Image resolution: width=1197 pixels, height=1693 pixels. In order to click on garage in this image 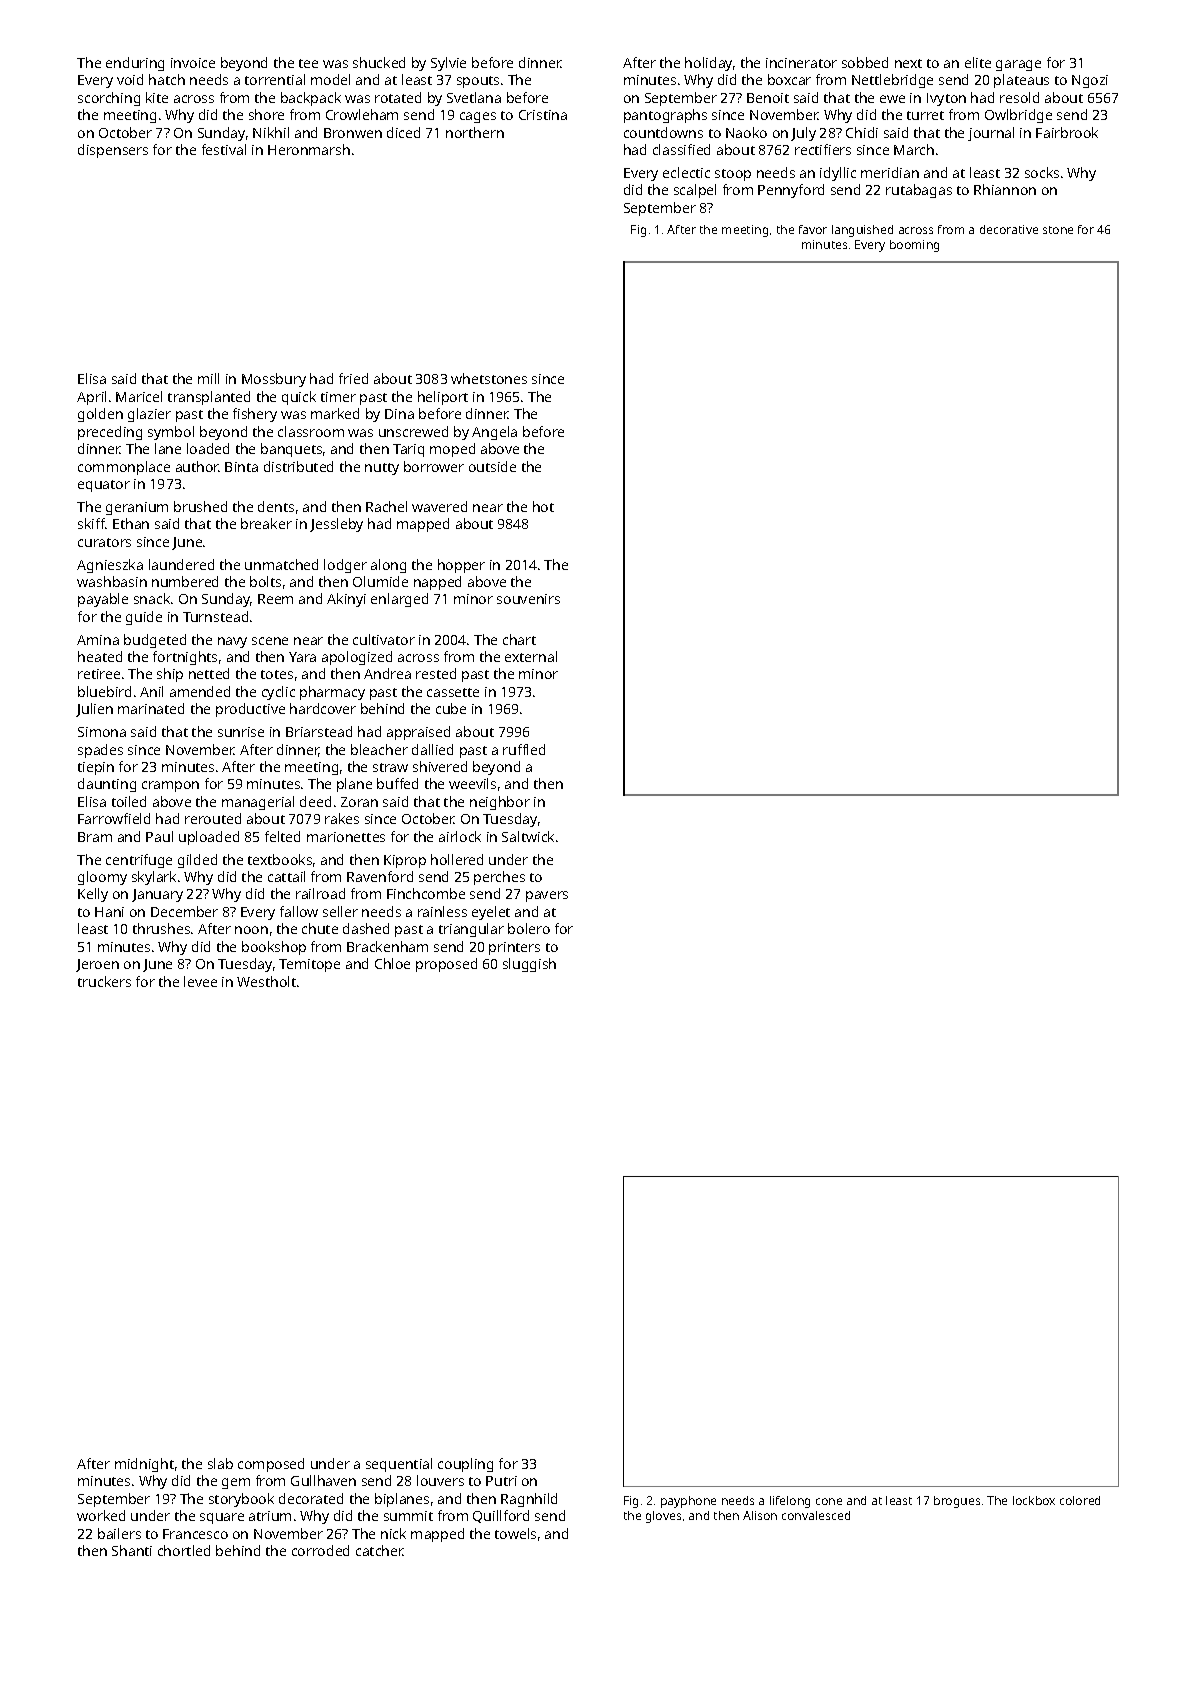, I will do `click(1018, 65)`.
